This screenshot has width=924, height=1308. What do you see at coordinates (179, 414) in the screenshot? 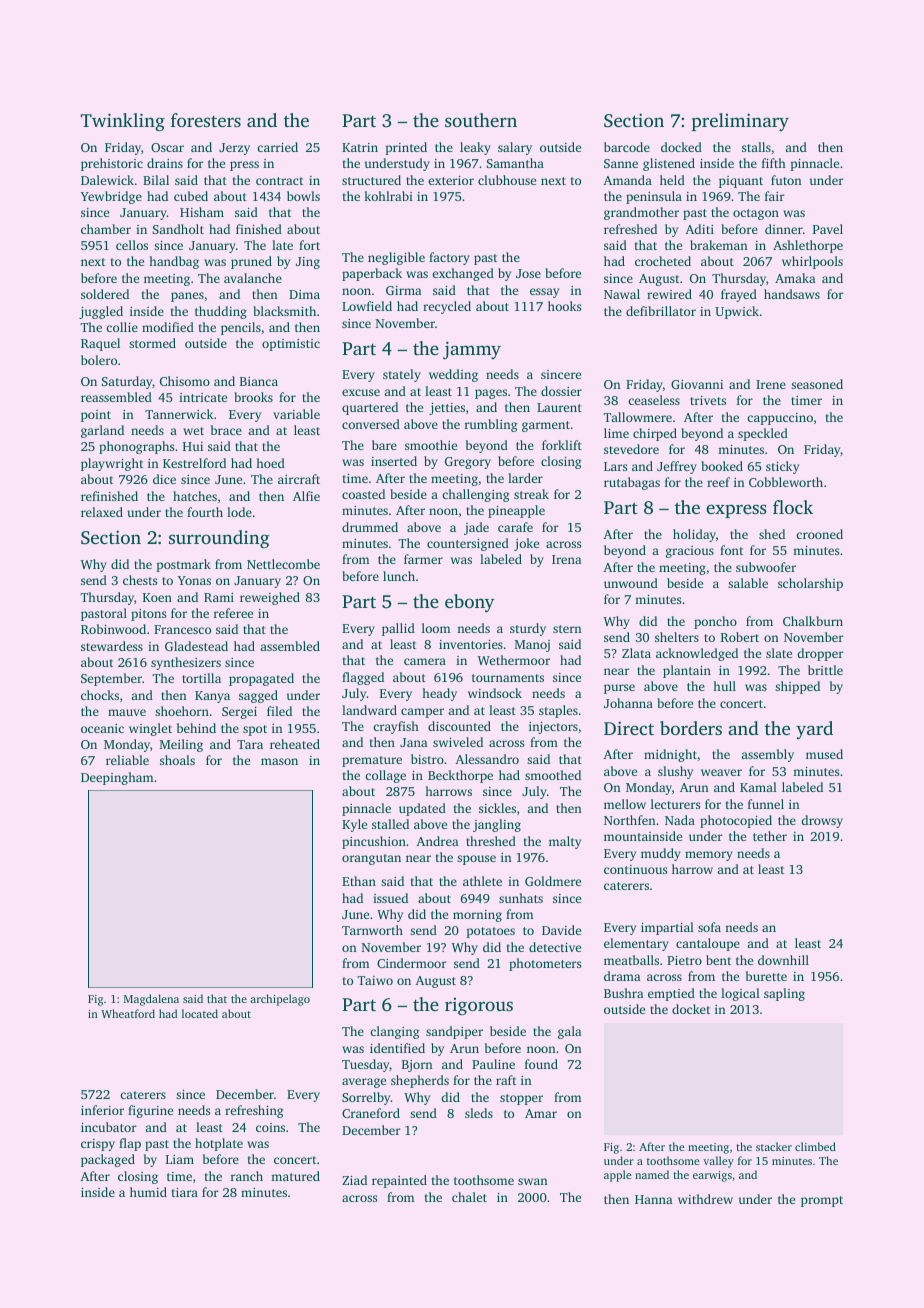
I see `Tannerwick` at bounding box center [179, 414].
